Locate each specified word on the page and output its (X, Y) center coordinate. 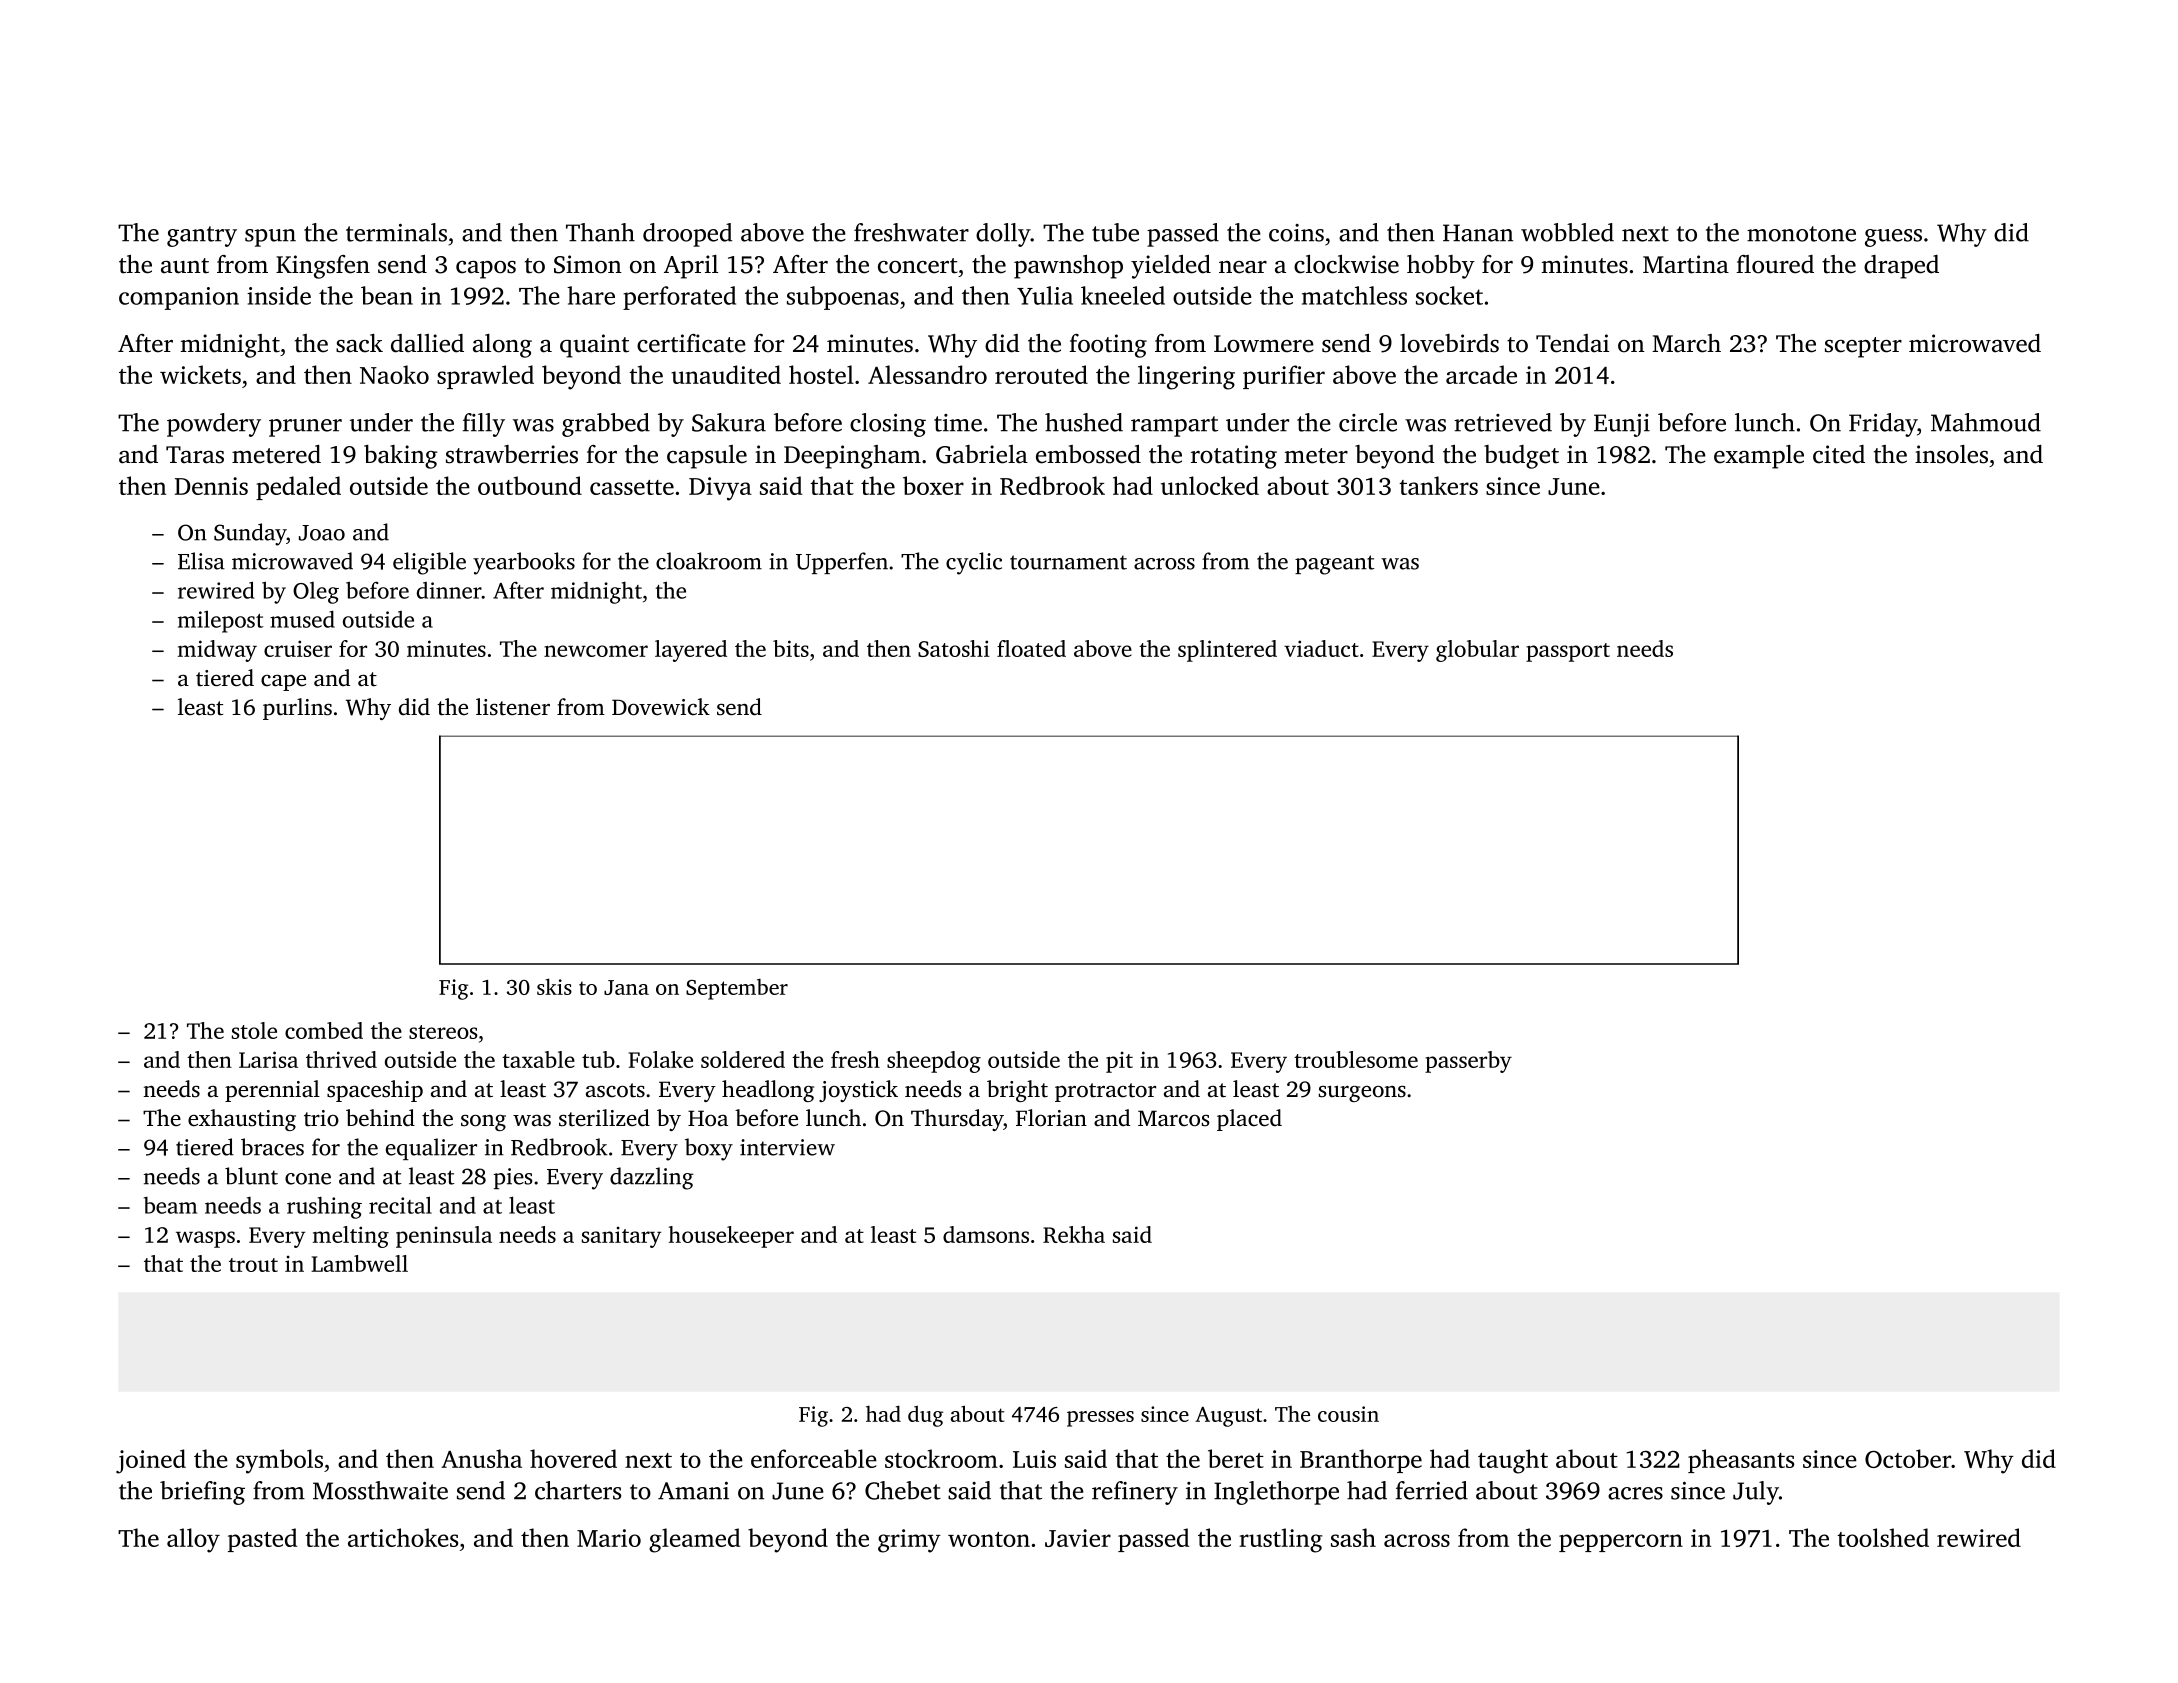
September (737, 989)
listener (513, 707)
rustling (1280, 1540)
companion (179, 298)
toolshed (1883, 1537)
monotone (1801, 234)
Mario (609, 1538)
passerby (1468, 1062)
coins (1296, 233)
